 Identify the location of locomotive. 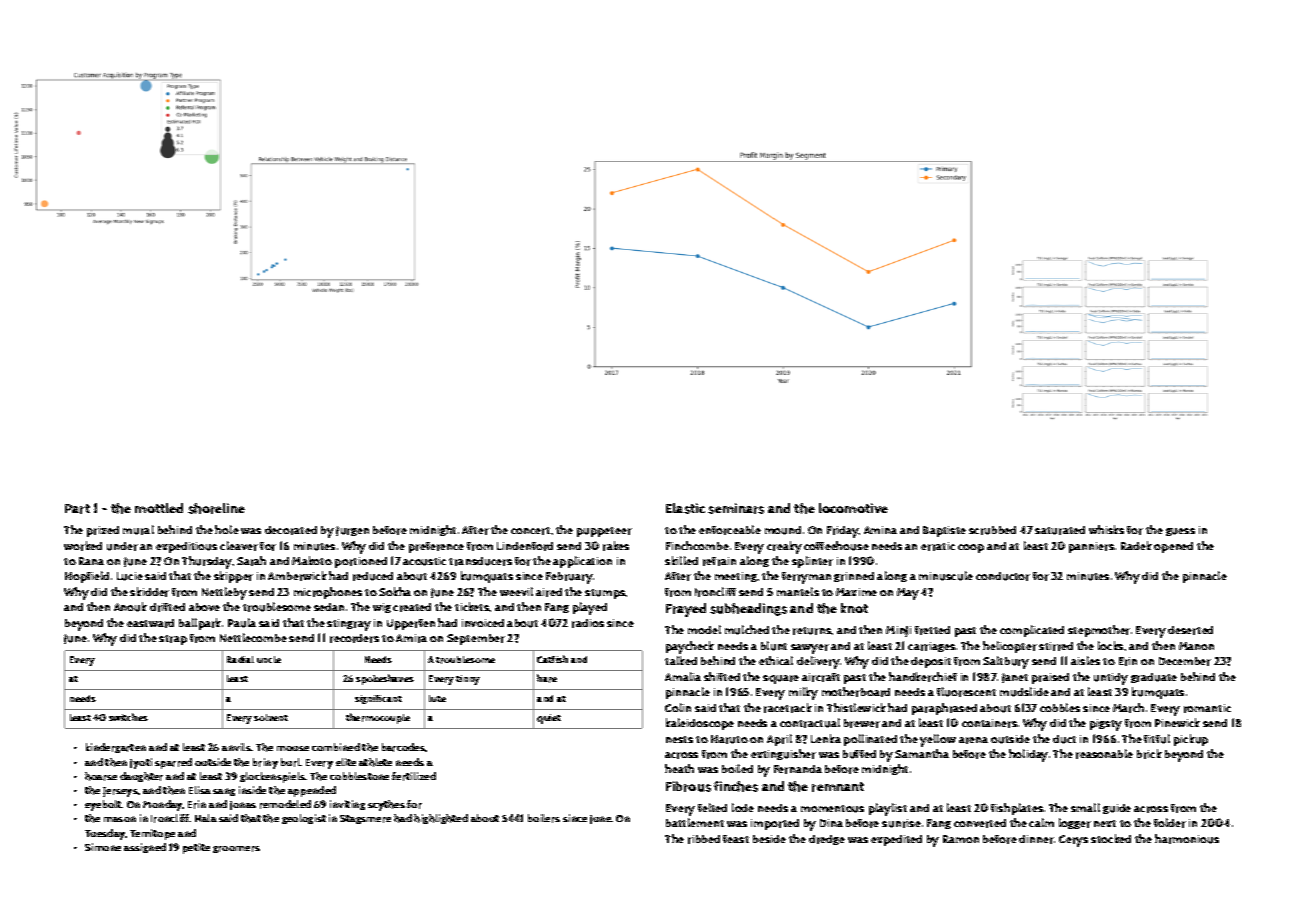
(853, 508).
